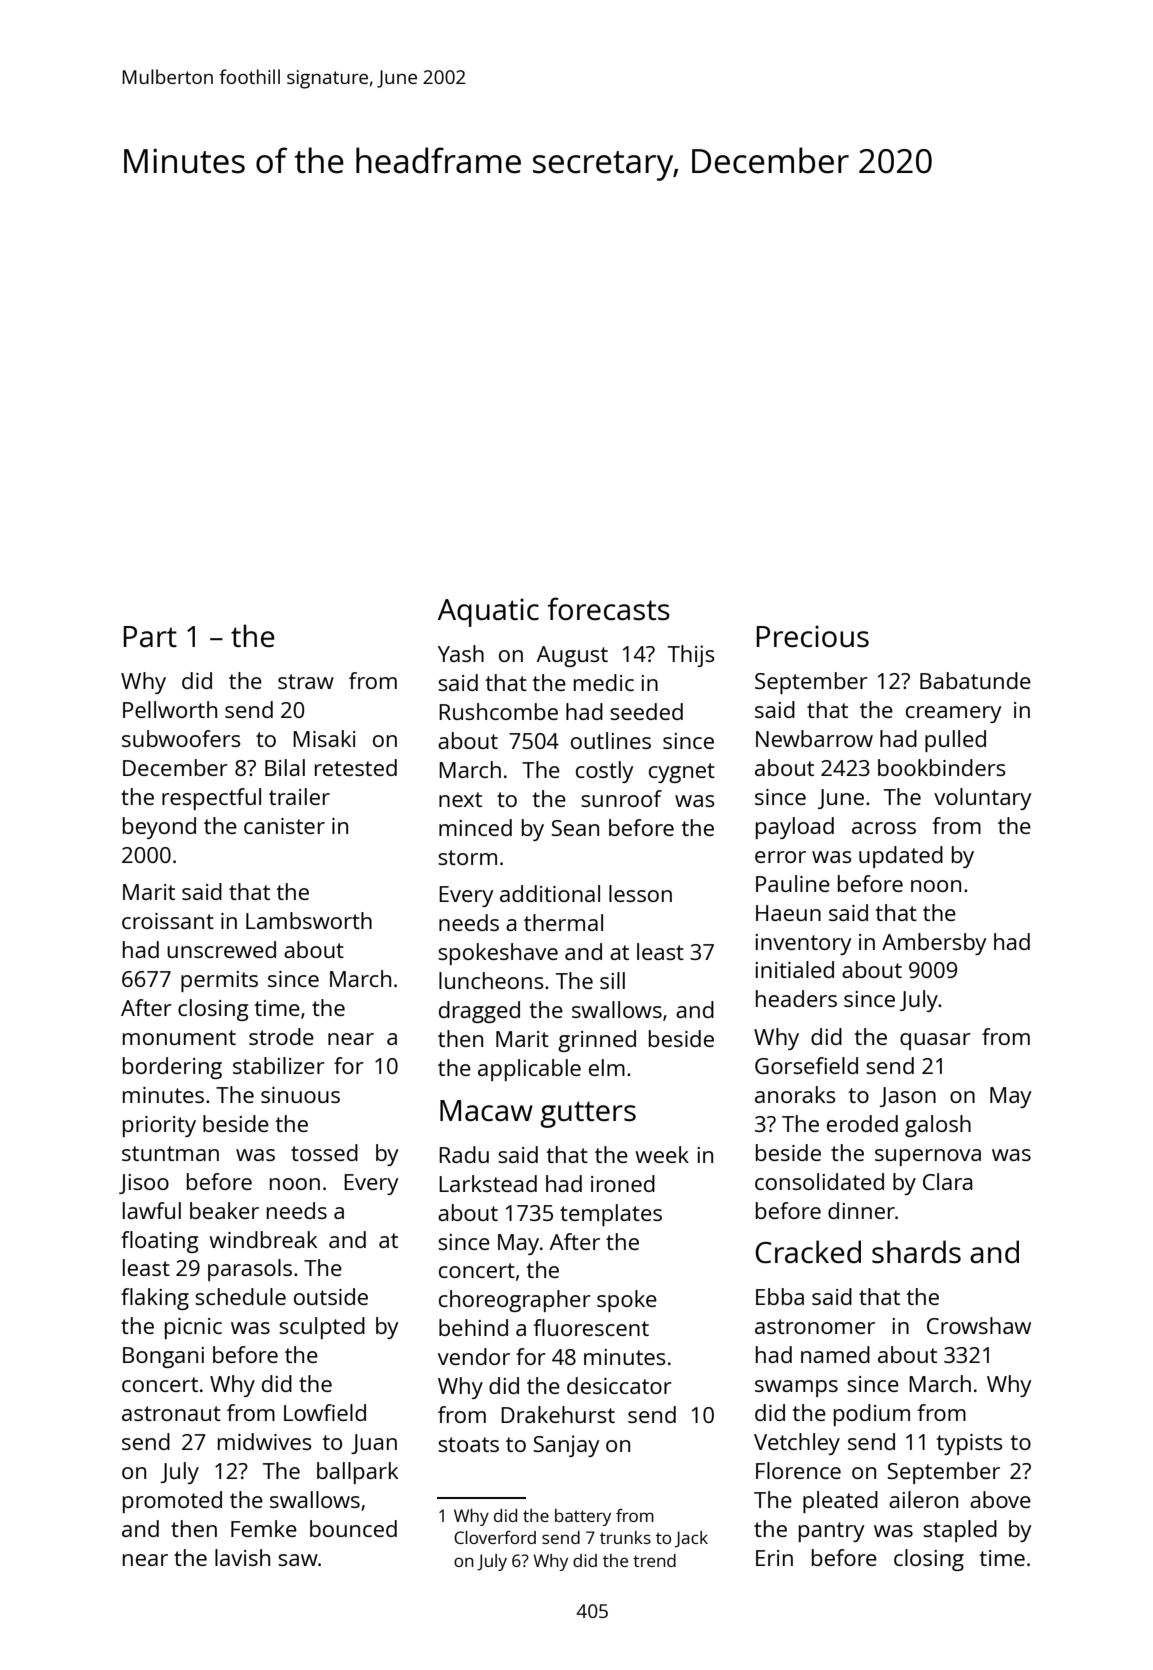 The width and height of the screenshot is (1153, 1670). What do you see at coordinates (975, 680) in the screenshot?
I see `Babatunde` at bounding box center [975, 680].
